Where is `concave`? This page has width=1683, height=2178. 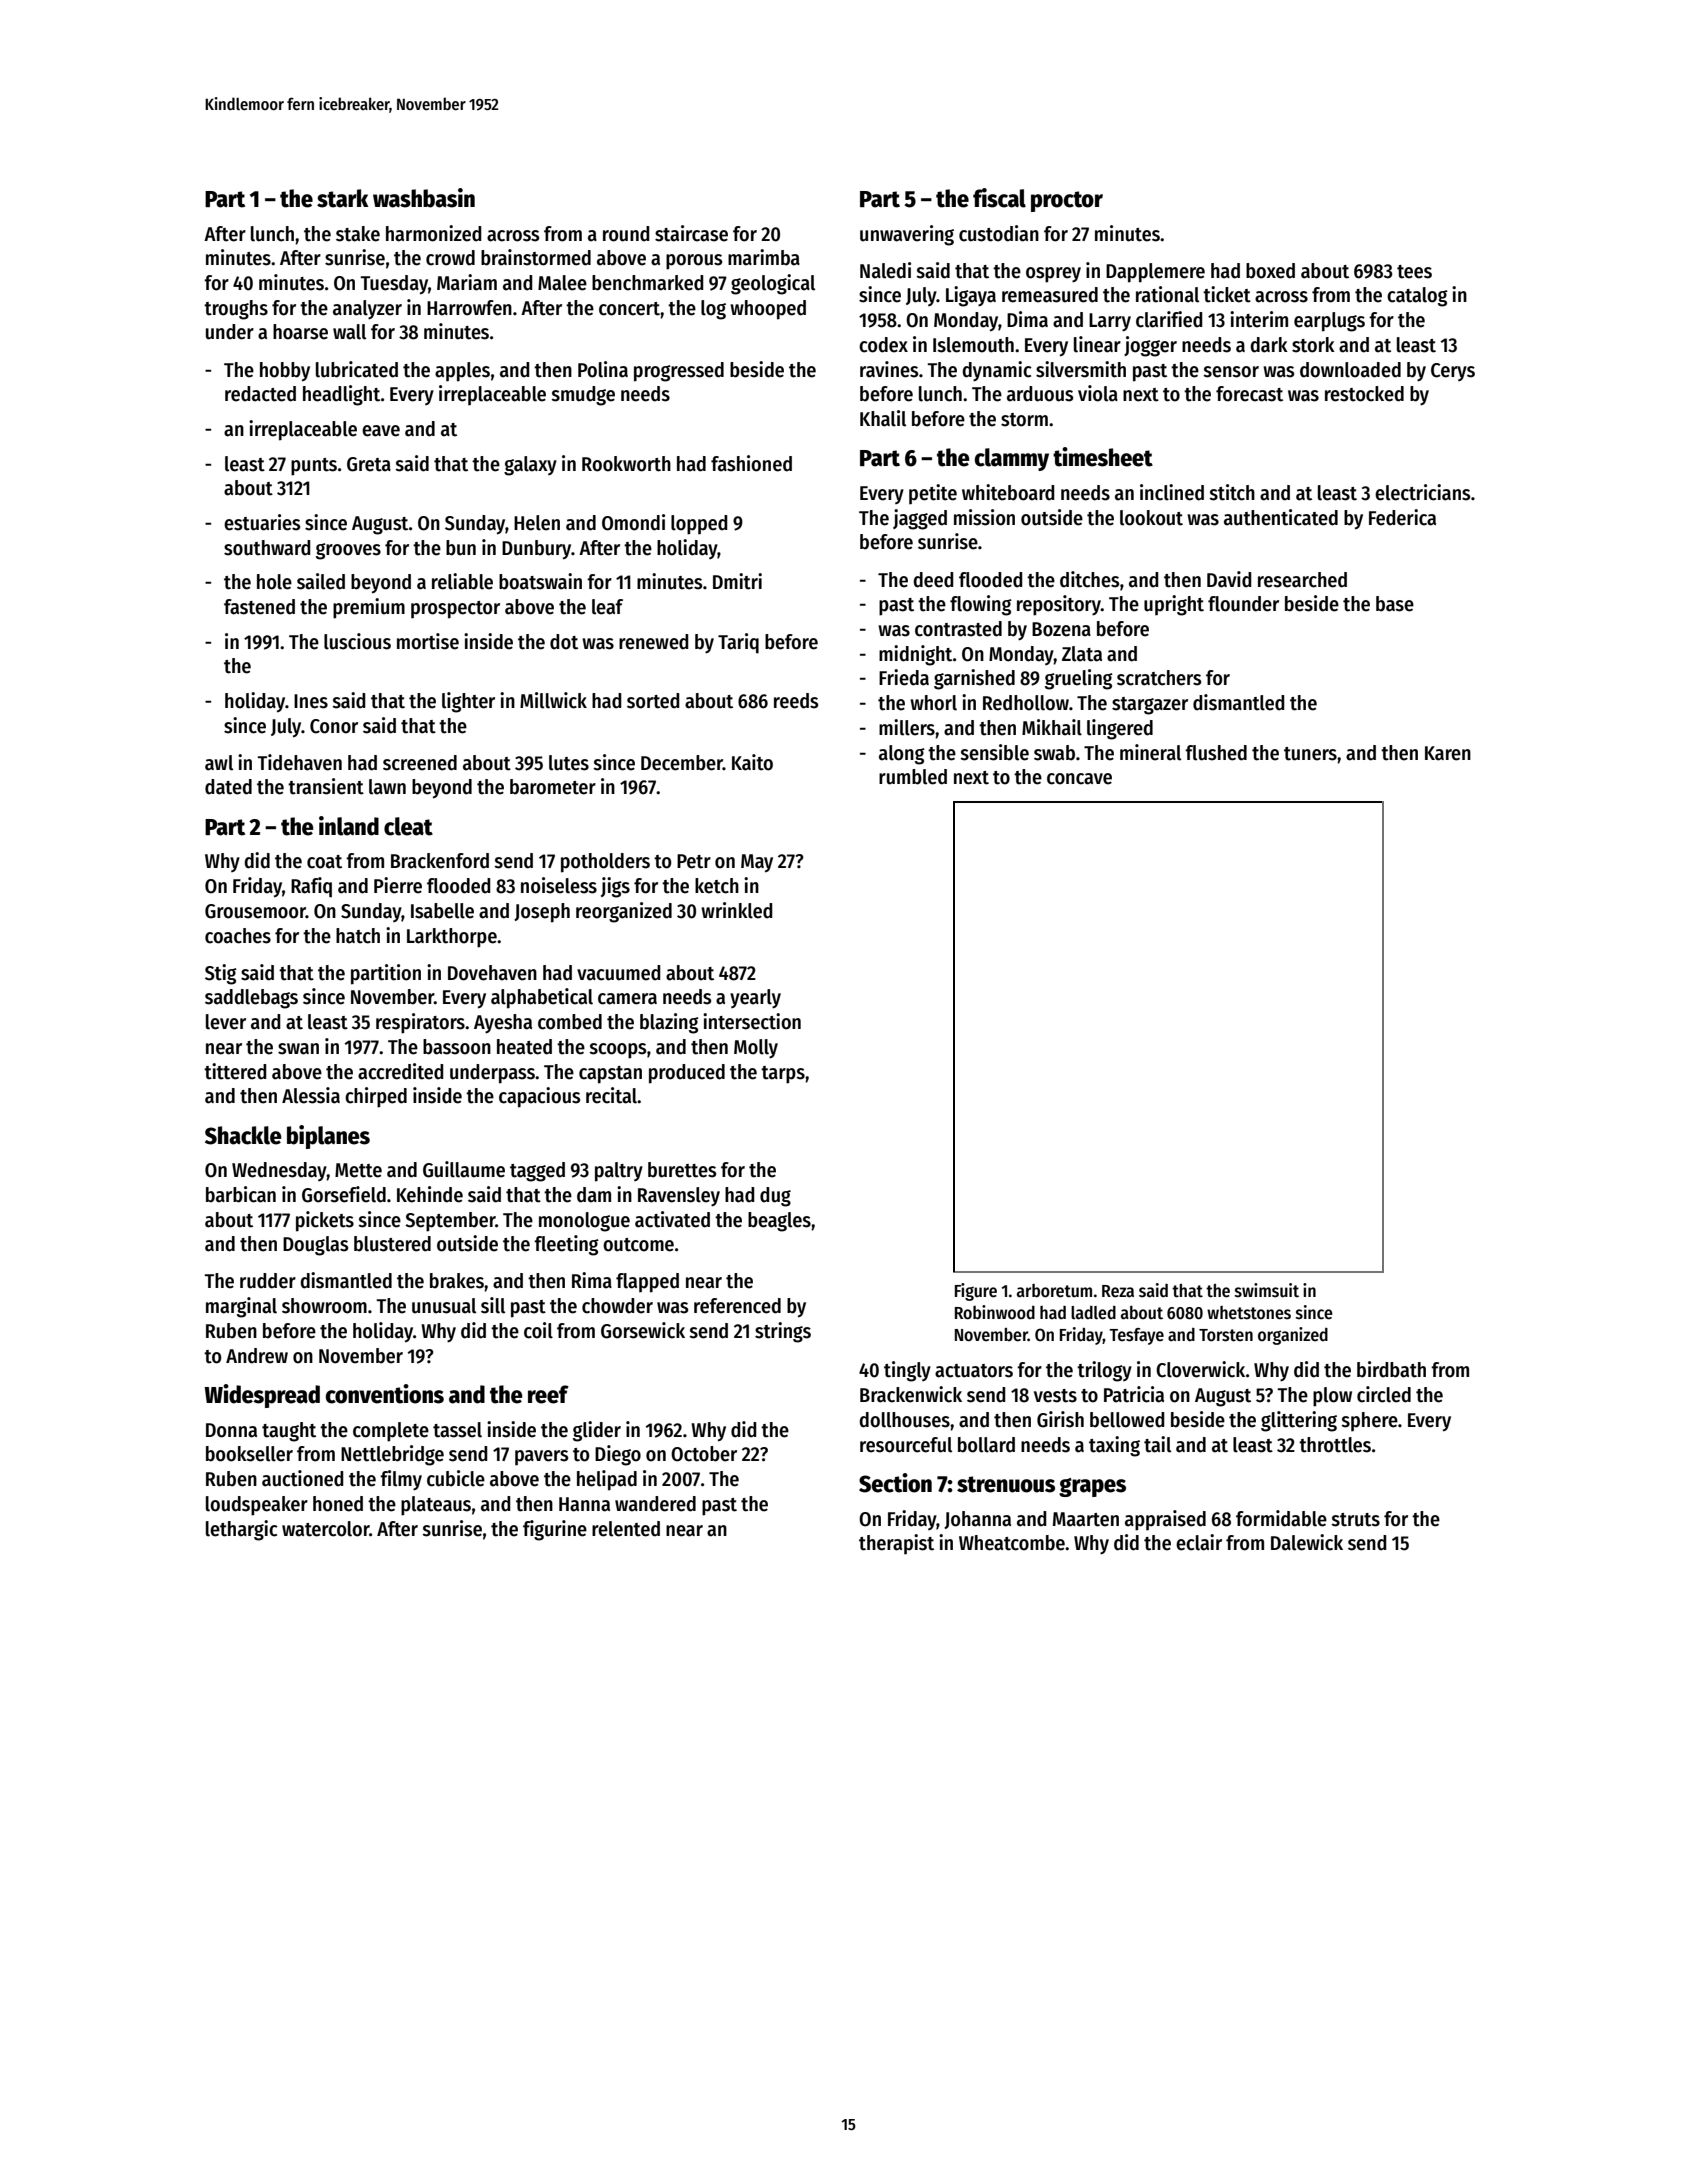
concave is located at coordinates (1079, 779).
